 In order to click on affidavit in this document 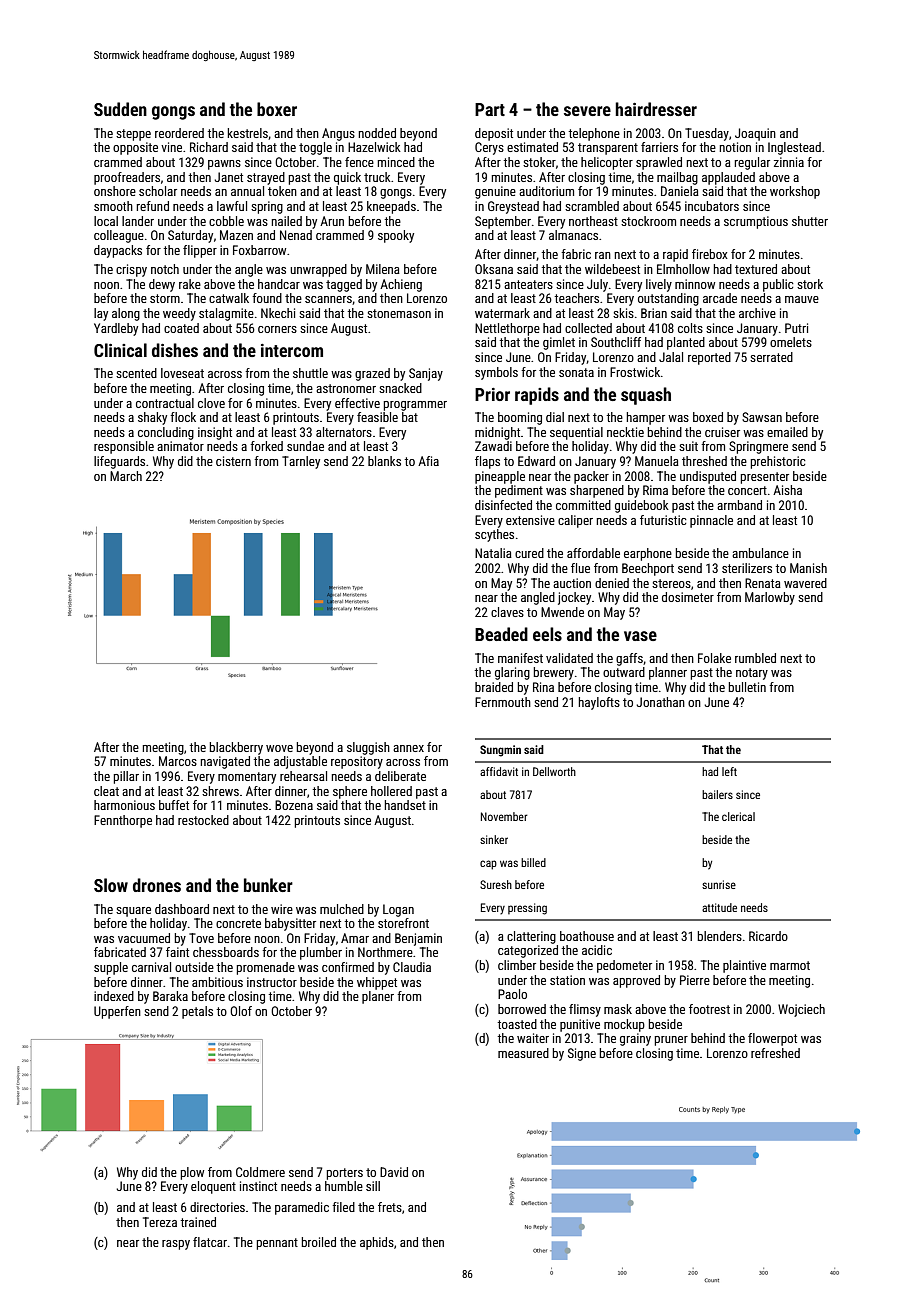, I will do `click(499, 771)`.
